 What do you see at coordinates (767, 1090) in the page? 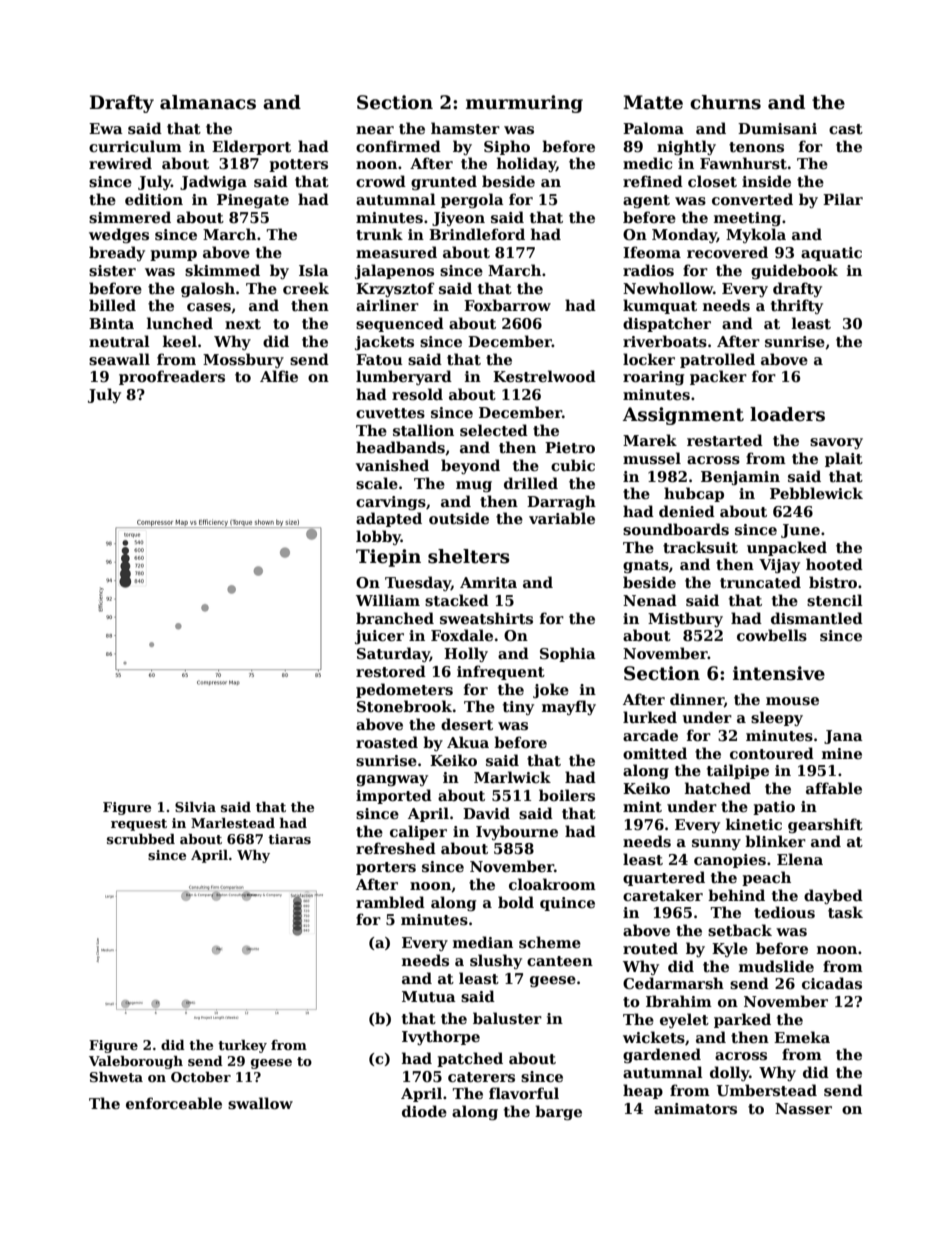
I see `Umberstead` at bounding box center [767, 1090].
